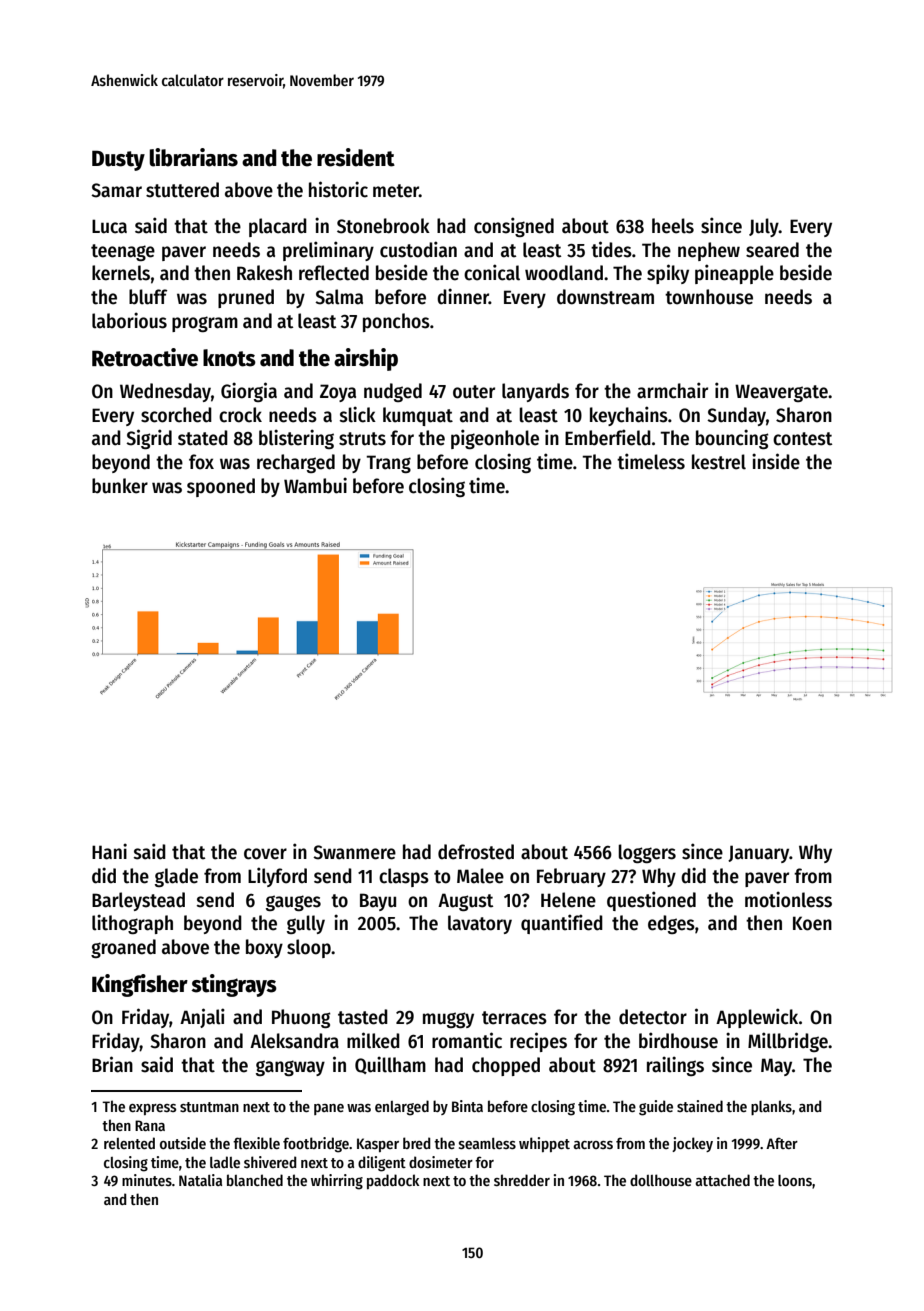 The image size is (924, 1311). Describe the element at coordinates (109, 851) in the screenshot. I see `Hani` at that location.
